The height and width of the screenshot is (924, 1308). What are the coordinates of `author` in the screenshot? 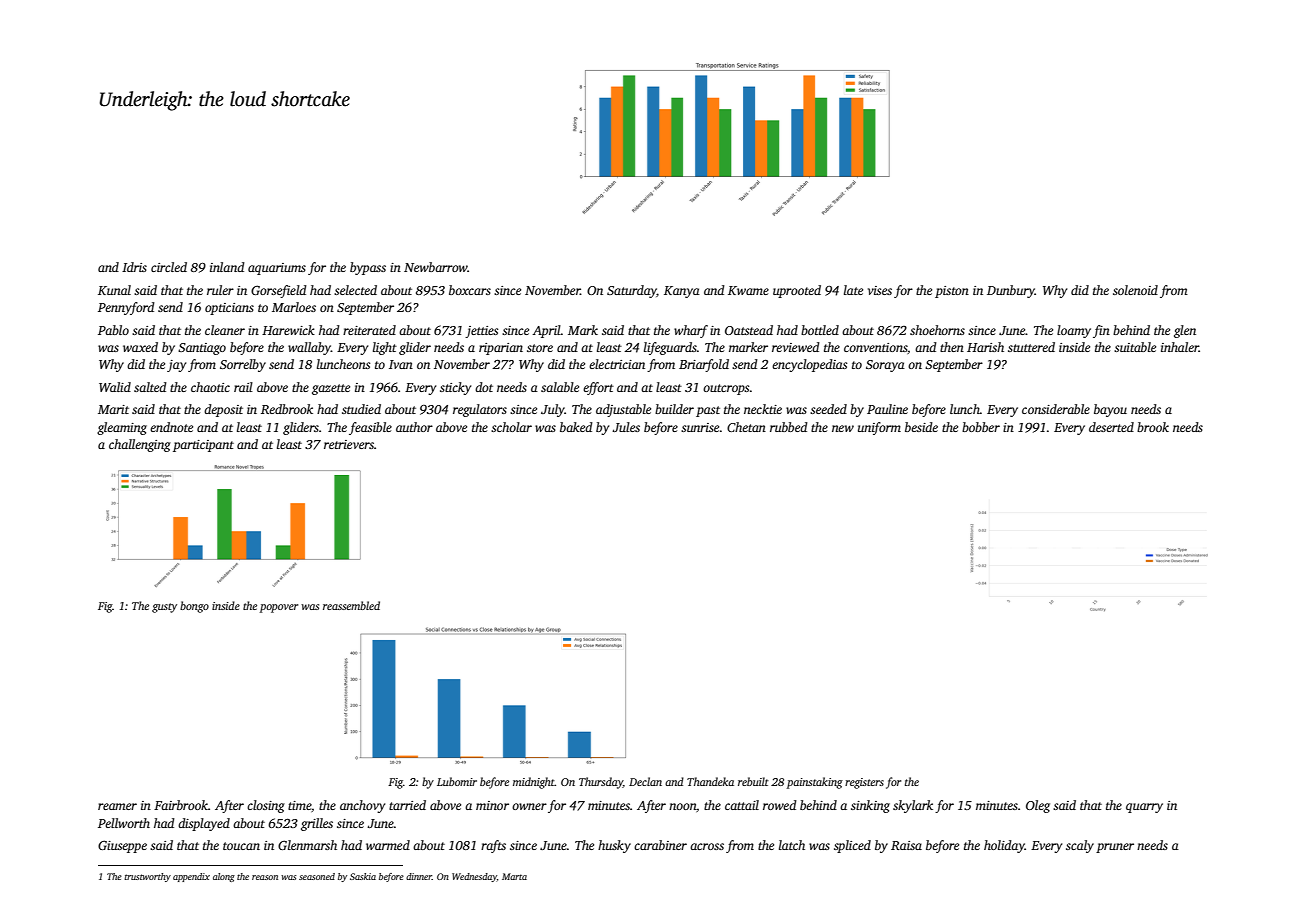 It's located at (414, 427).
